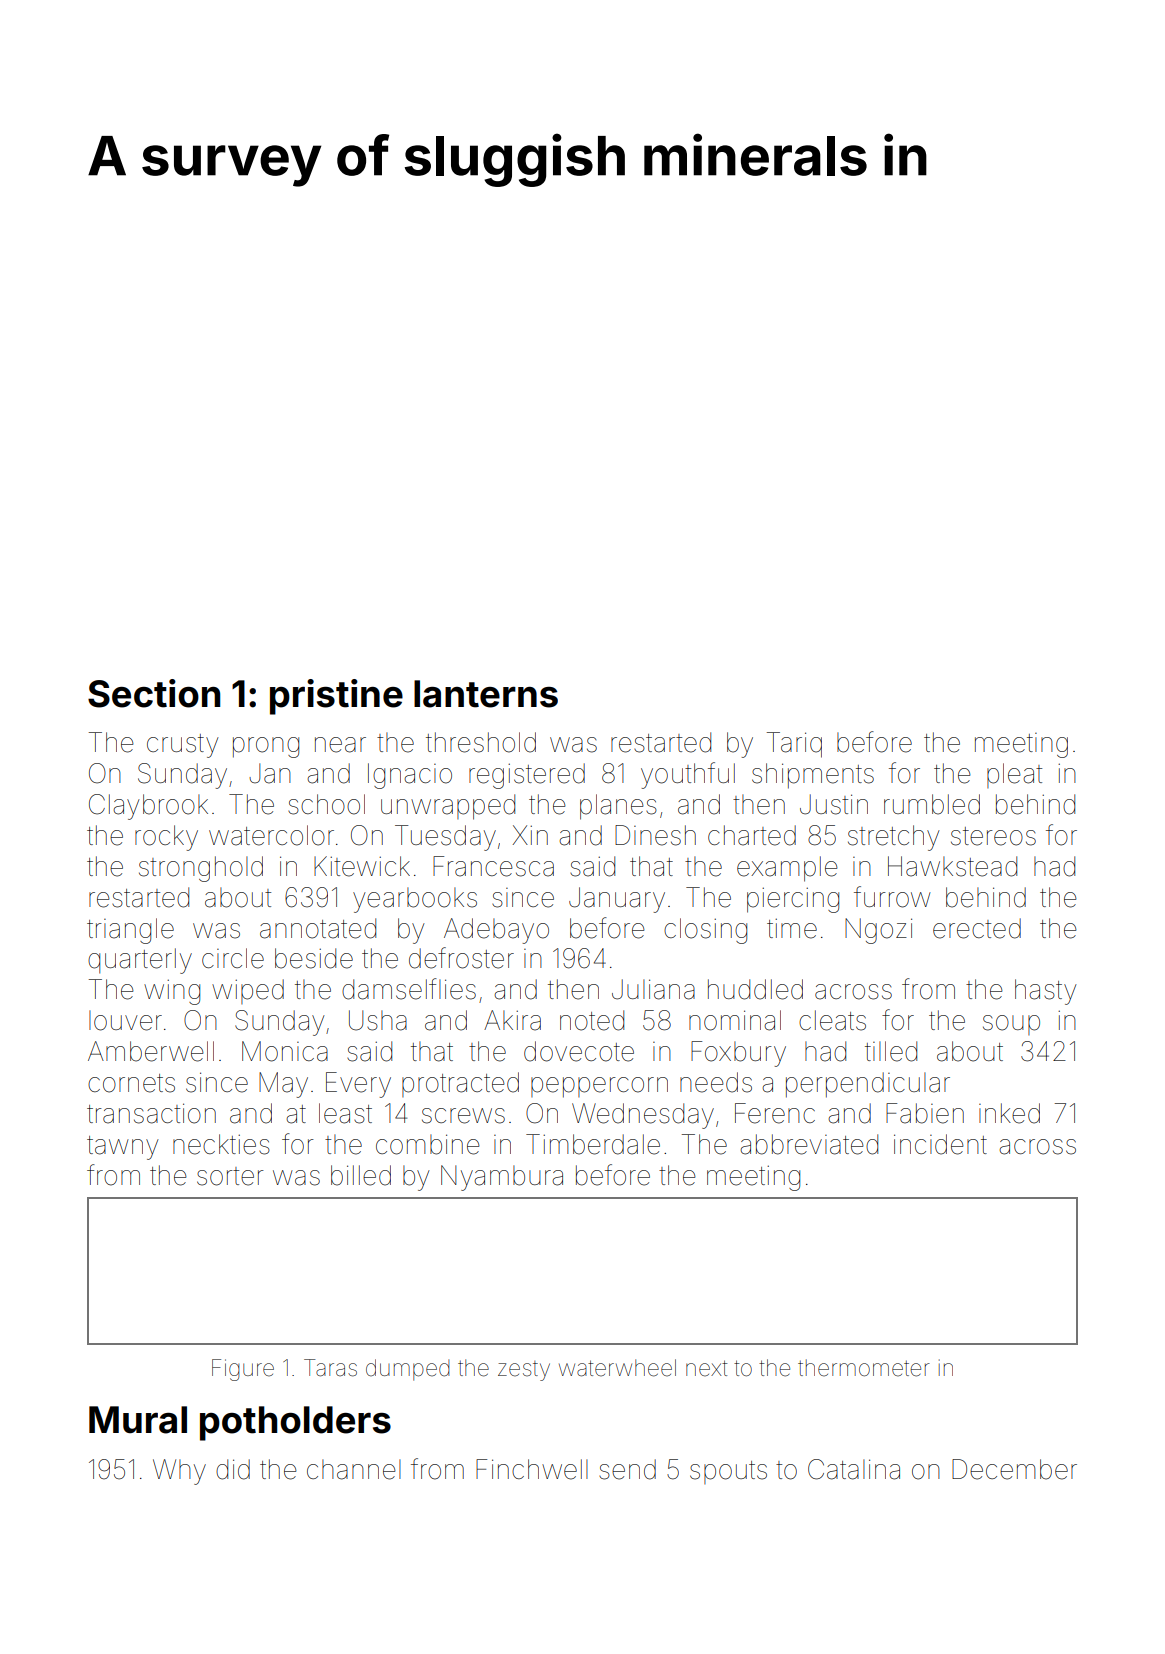  I want to click on May, so click(283, 1085).
